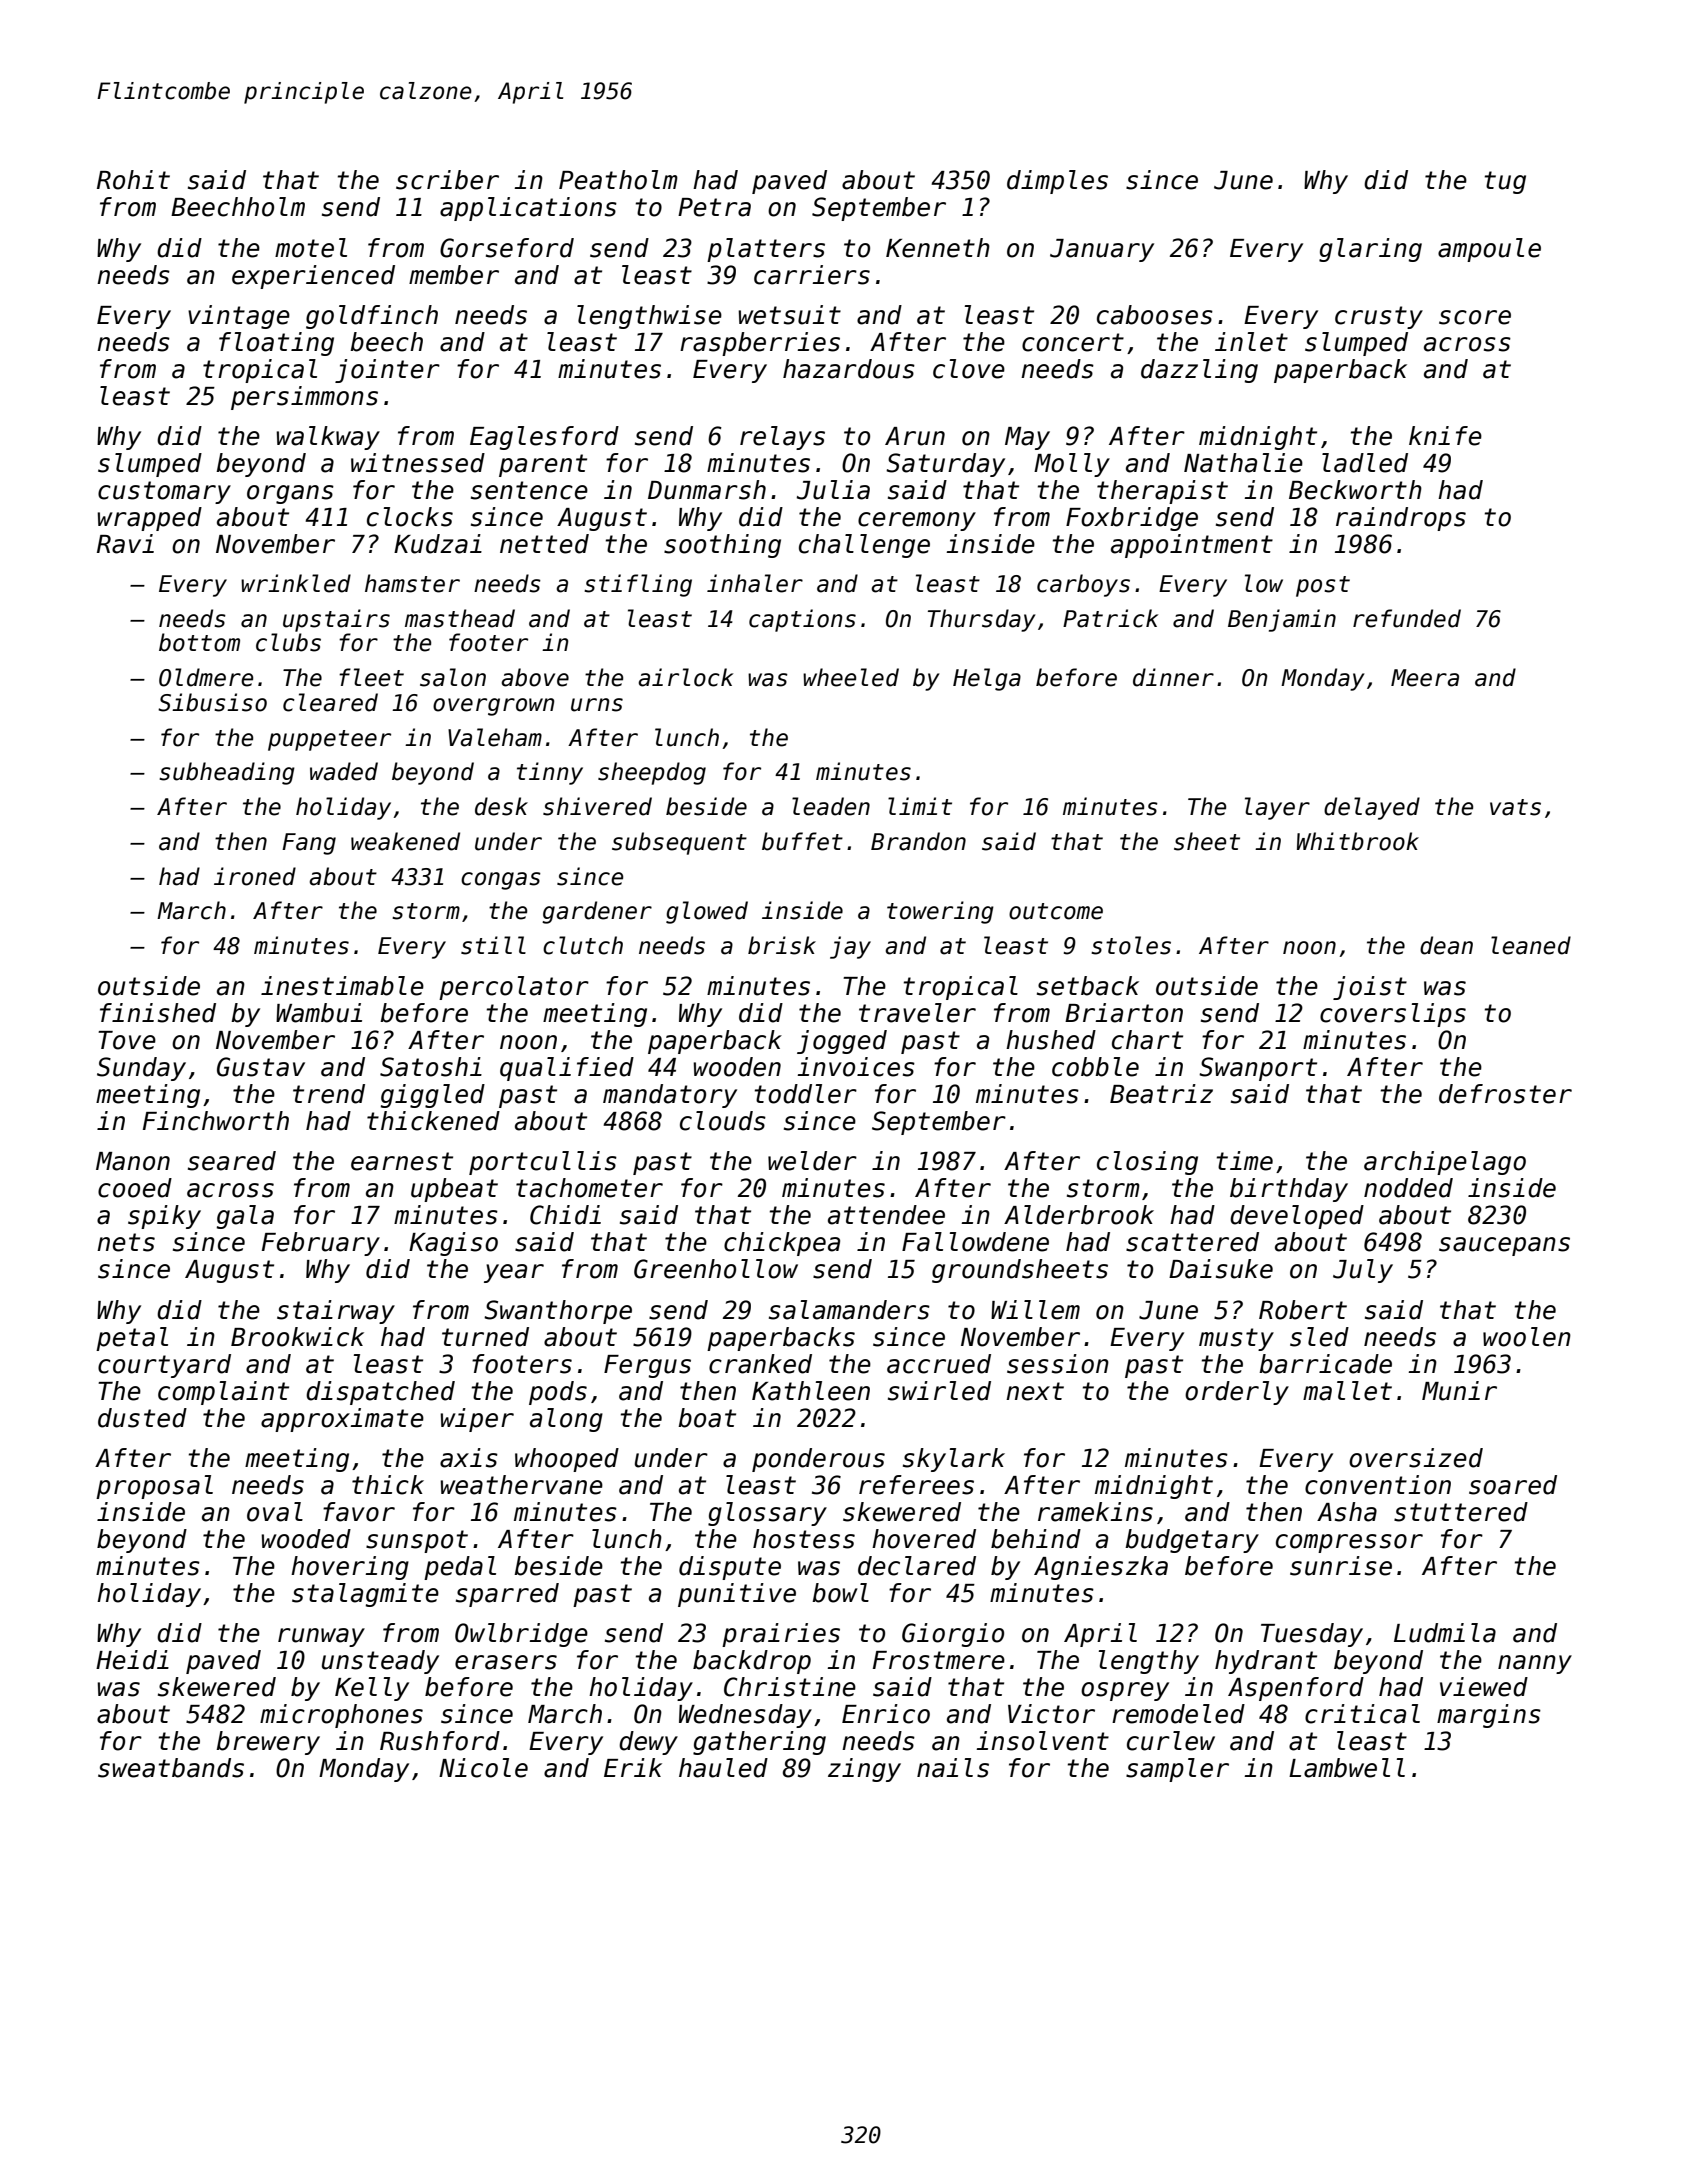  Describe the element at coordinates (255, 876) in the screenshot. I see `ironed` at that location.
